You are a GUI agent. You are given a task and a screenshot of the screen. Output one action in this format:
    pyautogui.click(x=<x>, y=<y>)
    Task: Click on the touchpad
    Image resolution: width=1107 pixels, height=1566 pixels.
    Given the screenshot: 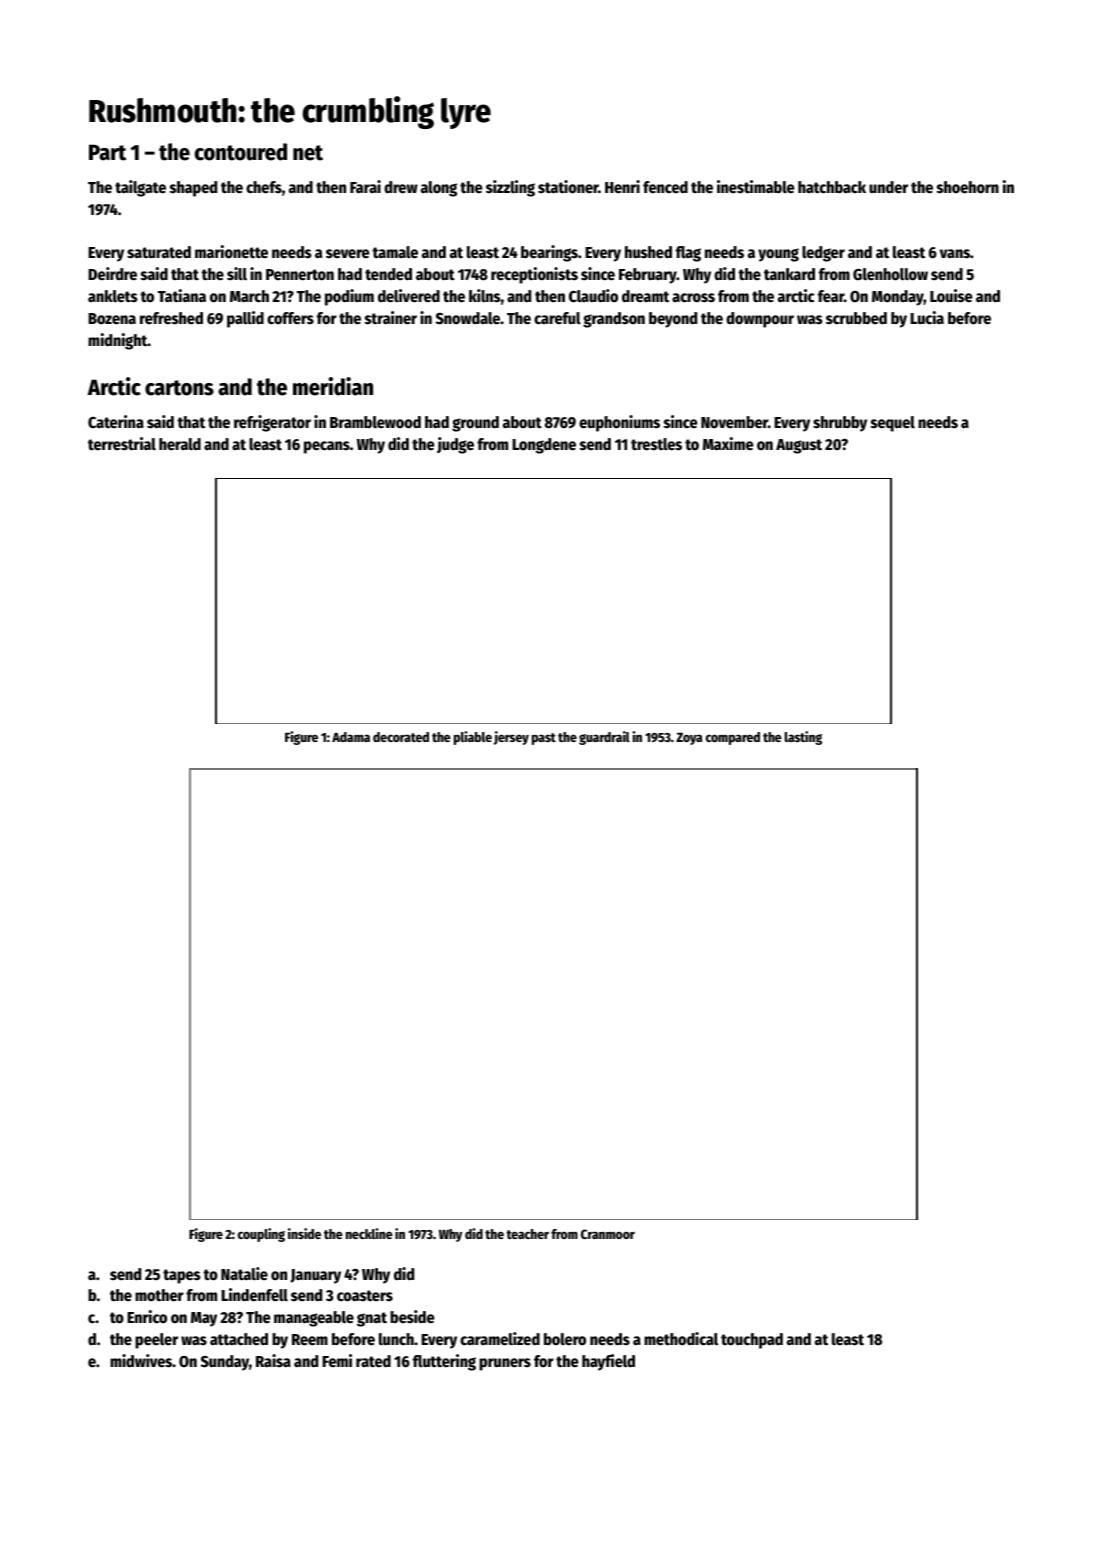 What is the action you would take?
    pyautogui.click(x=752, y=1341)
